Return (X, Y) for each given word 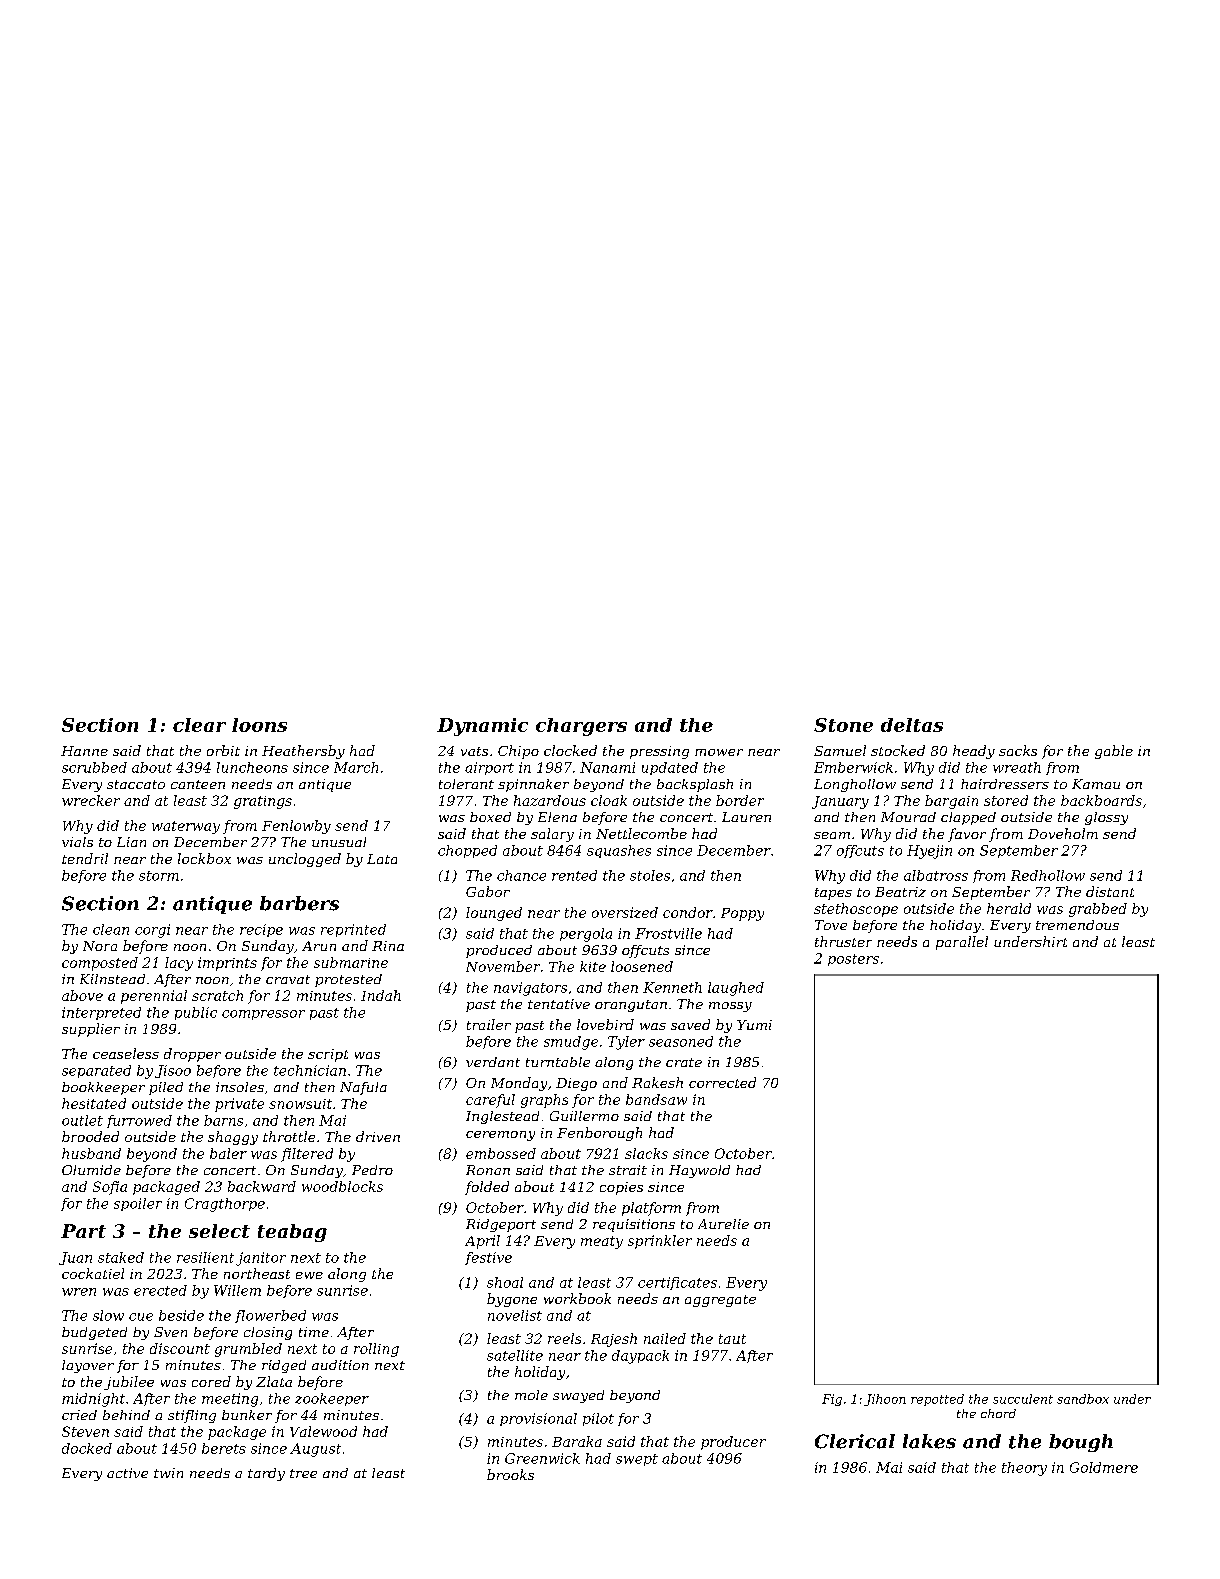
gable (1114, 752)
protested (348, 980)
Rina (388, 946)
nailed (665, 1338)
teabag (292, 1233)
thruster (843, 941)
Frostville (668, 933)
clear (199, 725)
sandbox (1083, 1399)
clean (111, 929)
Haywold (699, 1171)
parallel (962, 943)
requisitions (634, 1225)
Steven (85, 1431)
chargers (581, 727)
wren (79, 1292)
